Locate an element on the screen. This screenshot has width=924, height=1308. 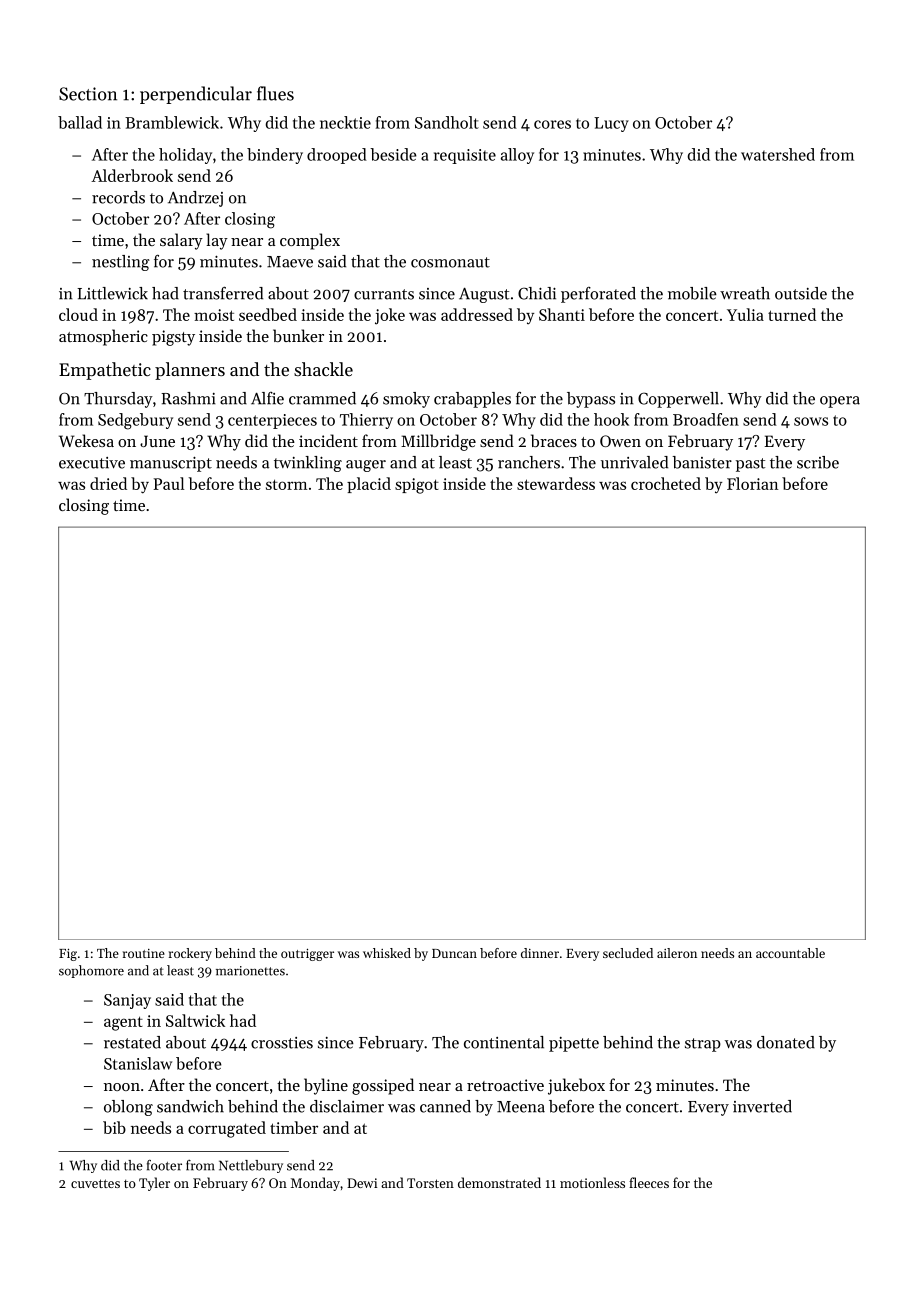
perpendicular is located at coordinates (196, 95).
